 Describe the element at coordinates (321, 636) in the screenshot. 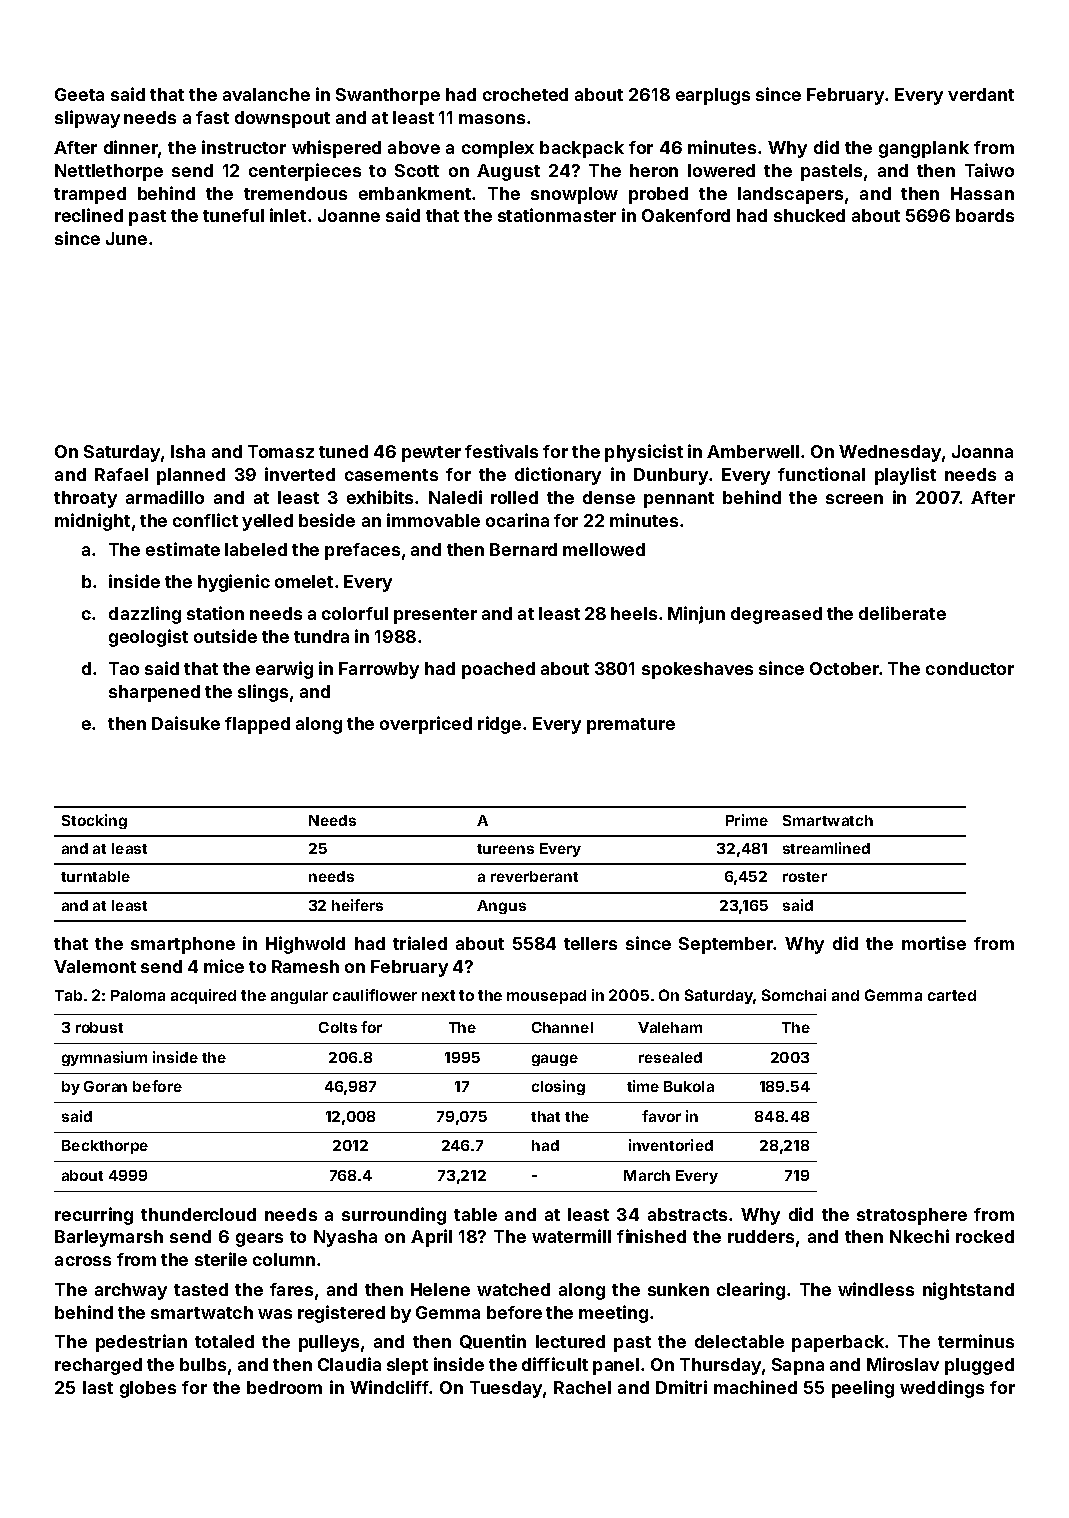

I see `tundra` at that location.
